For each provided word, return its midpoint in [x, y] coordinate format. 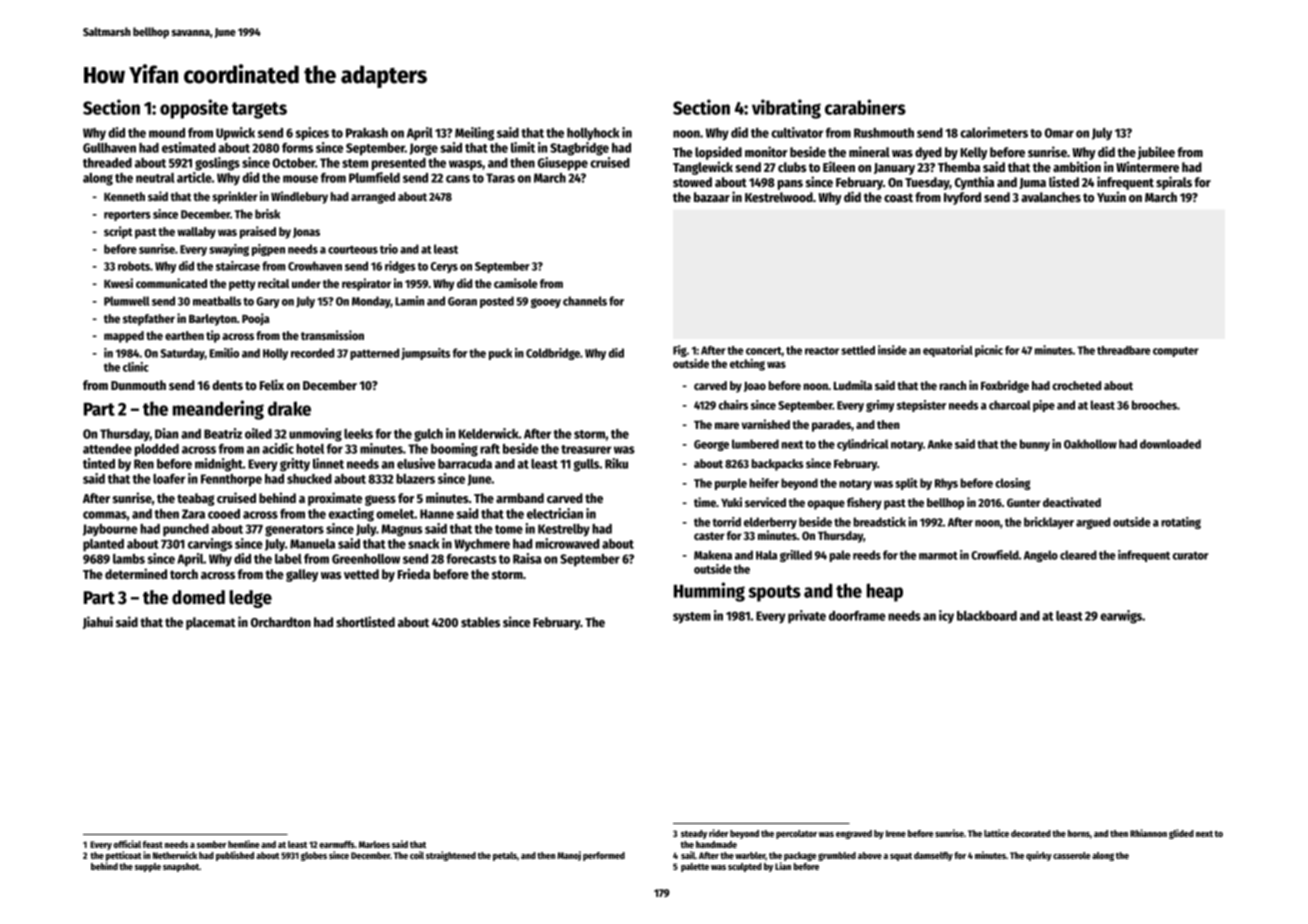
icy [946, 616]
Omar [1059, 133]
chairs [733, 405]
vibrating [786, 109]
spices [312, 134]
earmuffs [337, 844]
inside [892, 350]
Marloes [374, 844]
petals [505, 856]
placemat [211, 623]
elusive [416, 463]
